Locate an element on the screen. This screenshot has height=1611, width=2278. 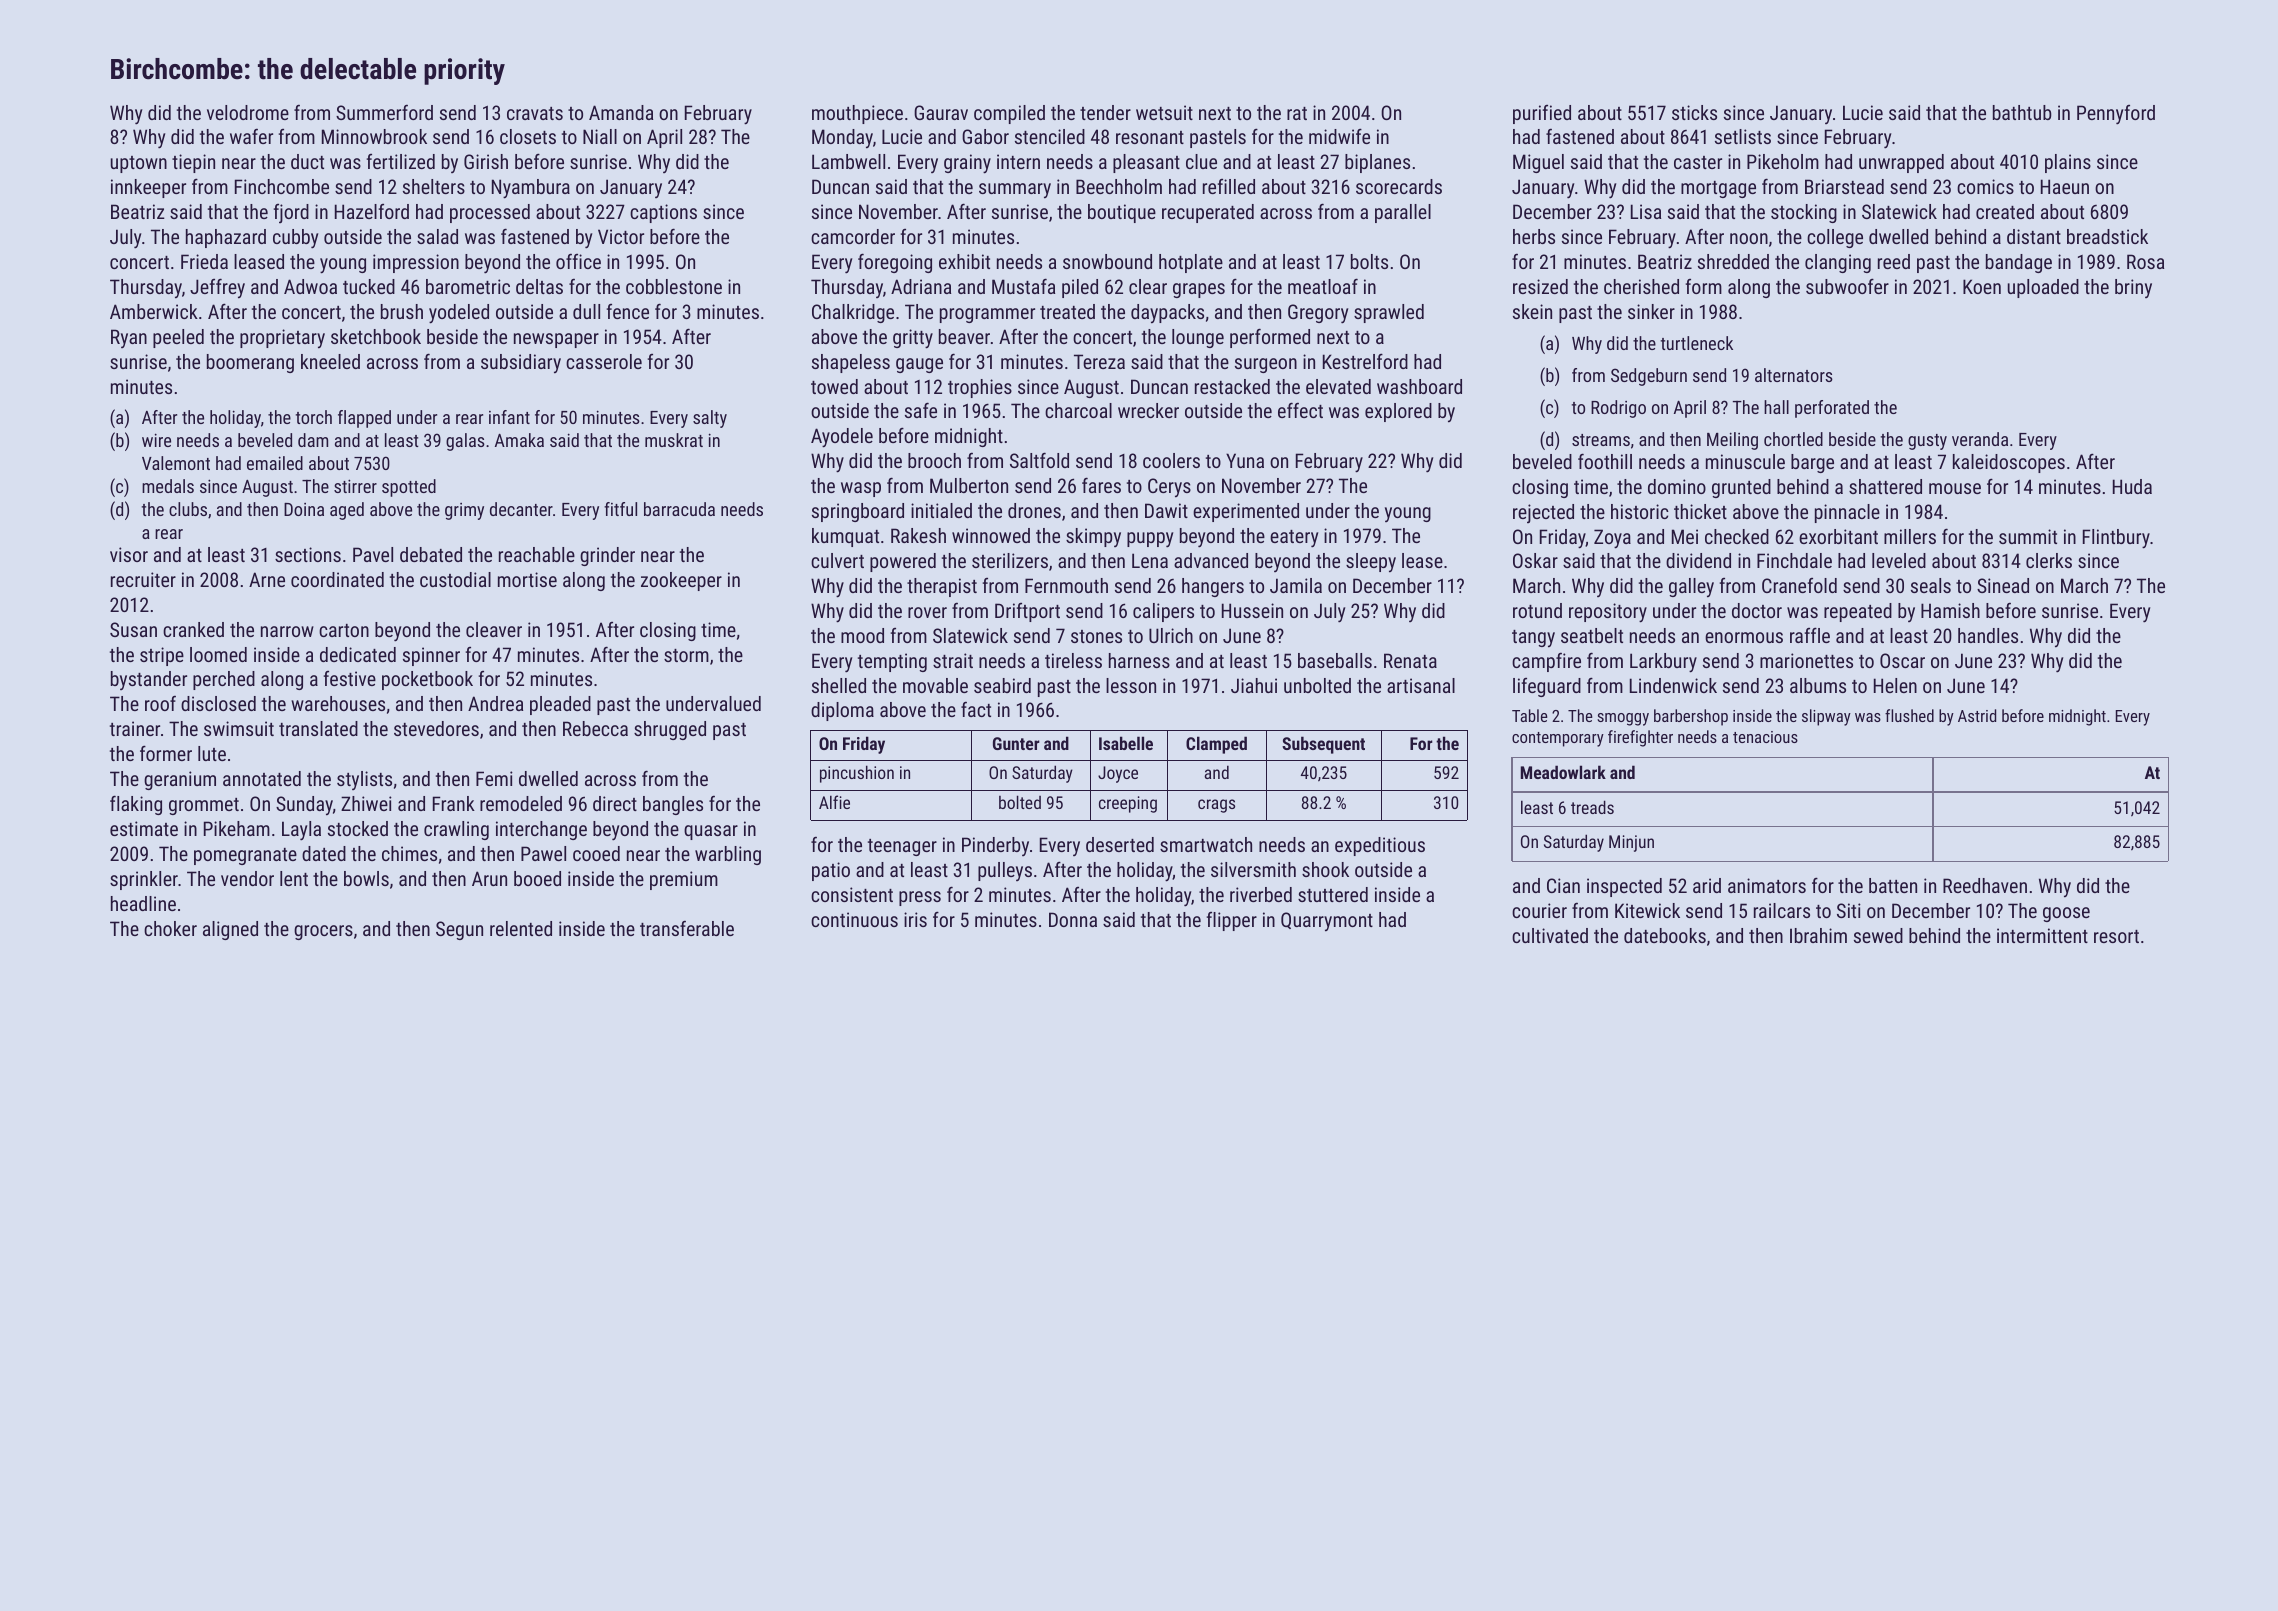
stirrer is located at coordinates (355, 486).
